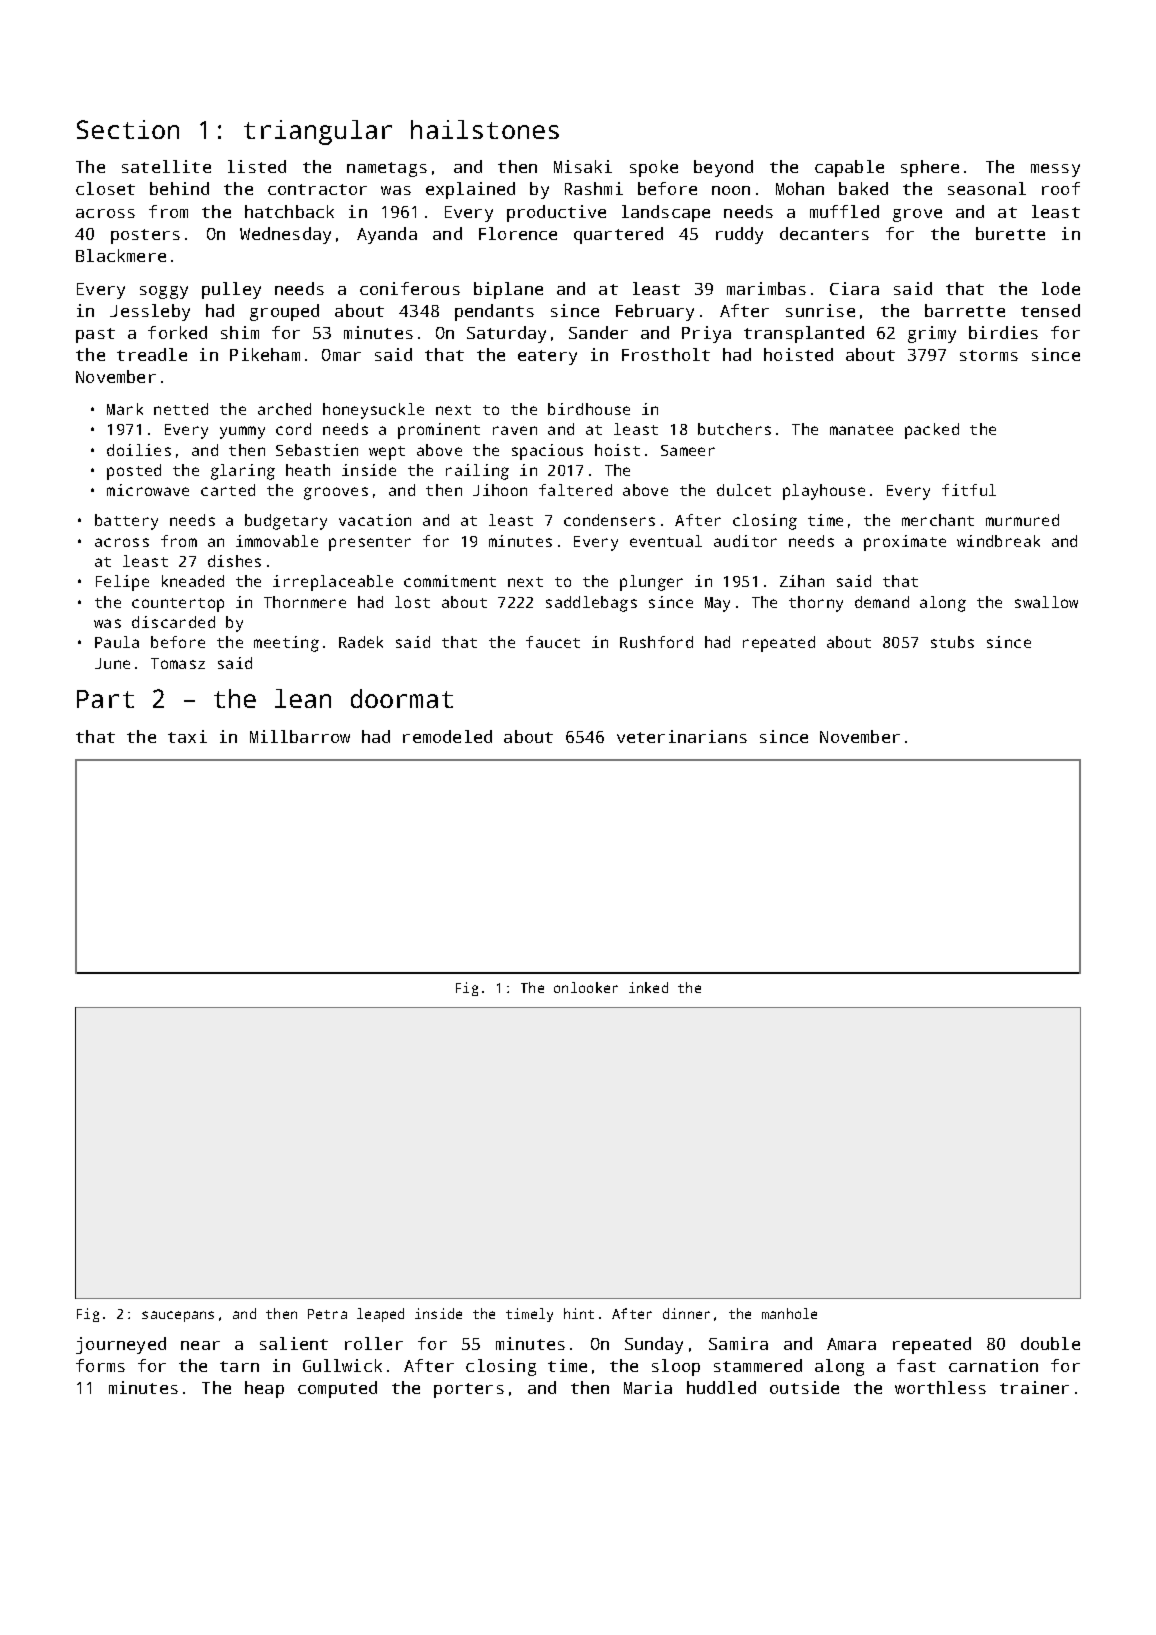 This page has height=1635, width=1156. Describe the element at coordinates (952, 642) in the page. I see `stubs` at that location.
